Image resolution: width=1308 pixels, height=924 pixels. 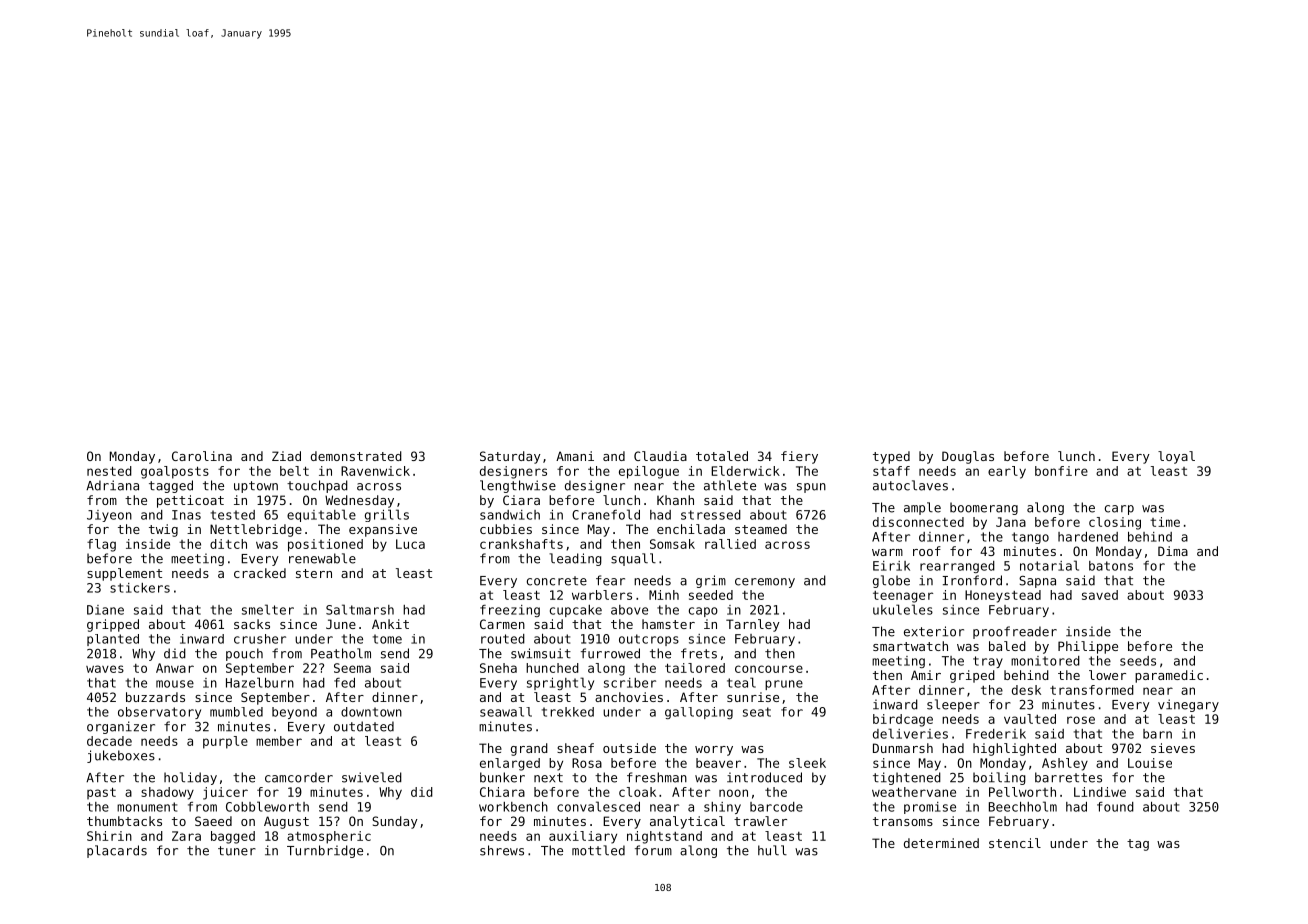 I want to click on barn, so click(x=1157, y=734).
